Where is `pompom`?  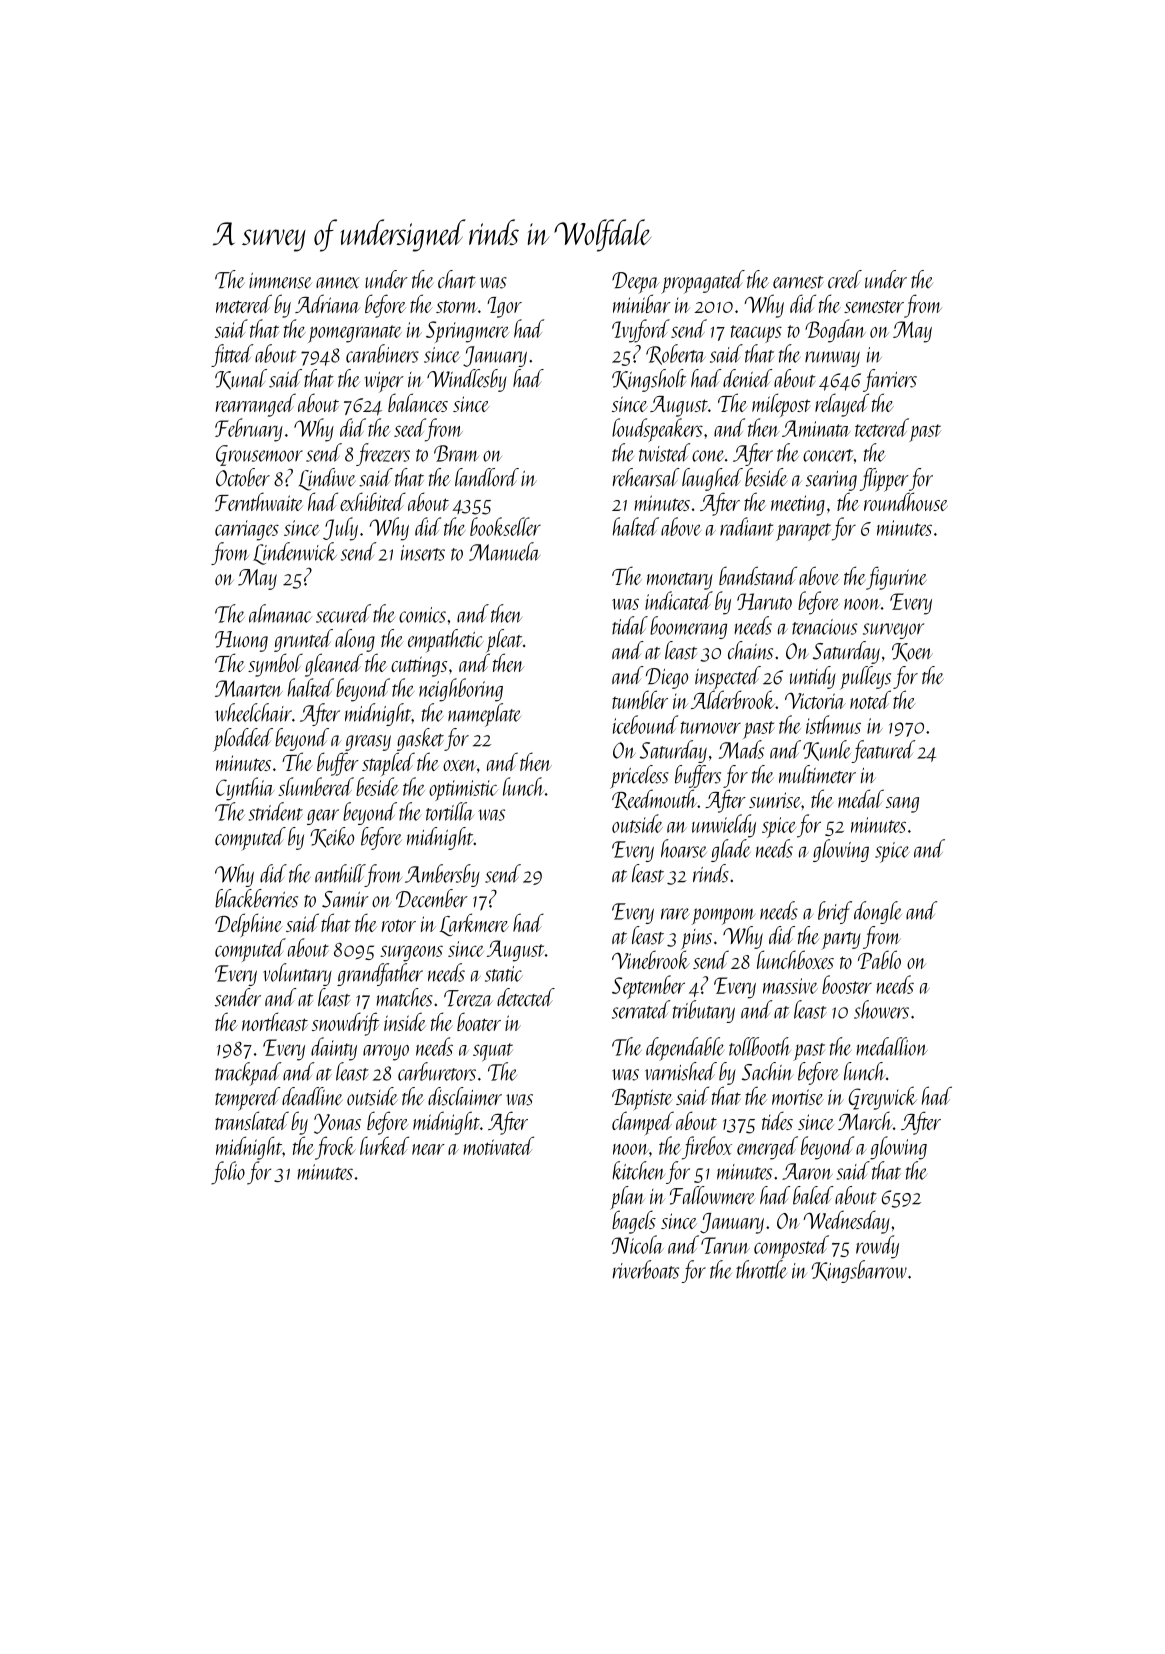 pompom is located at coordinates (723, 916).
